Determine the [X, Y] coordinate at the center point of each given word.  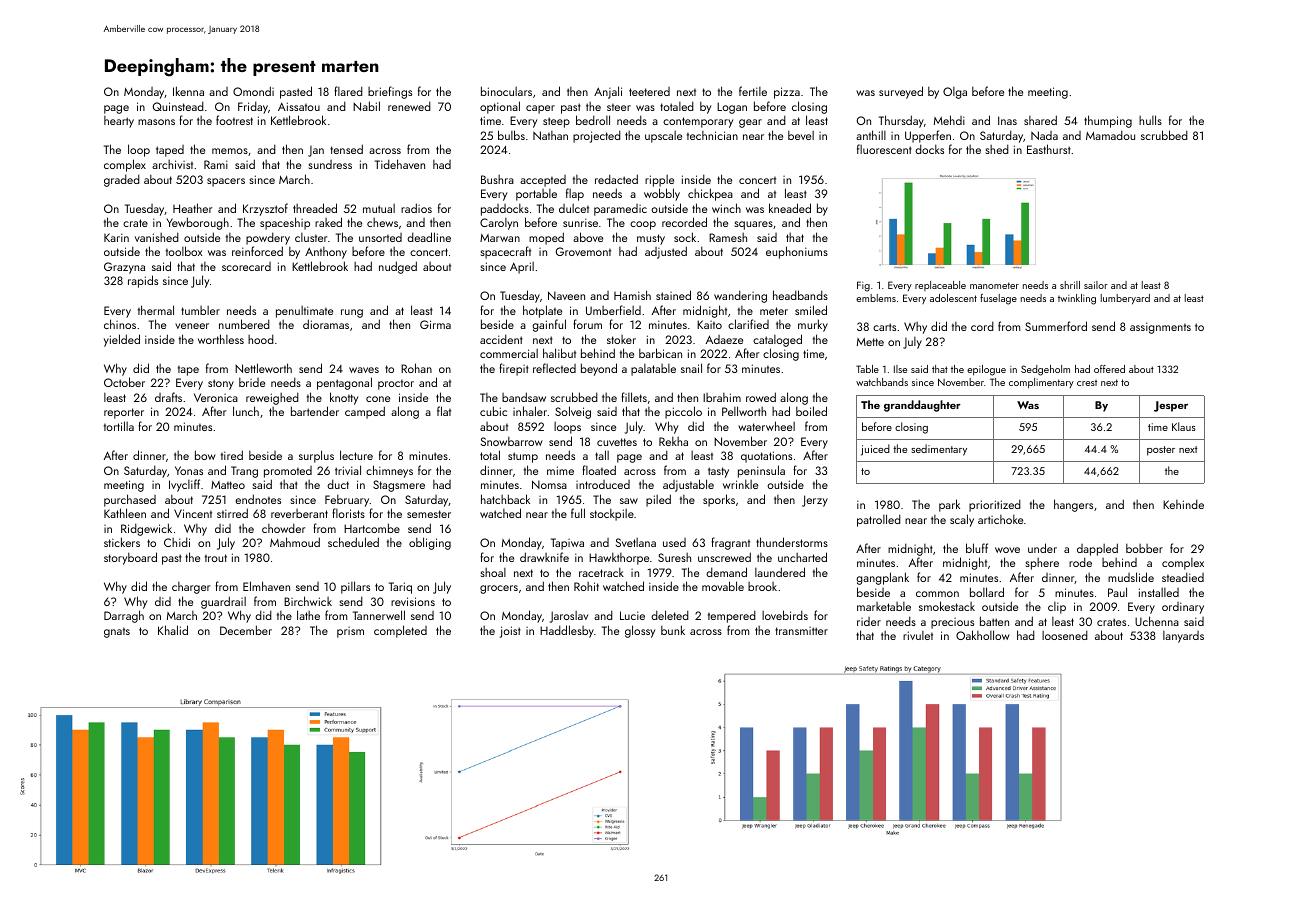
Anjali [608, 92]
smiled [811, 310]
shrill [1070, 285]
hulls [1150, 120]
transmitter [801, 631]
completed [400, 631]
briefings [390, 92]
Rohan [416, 368]
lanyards [1183, 637]
